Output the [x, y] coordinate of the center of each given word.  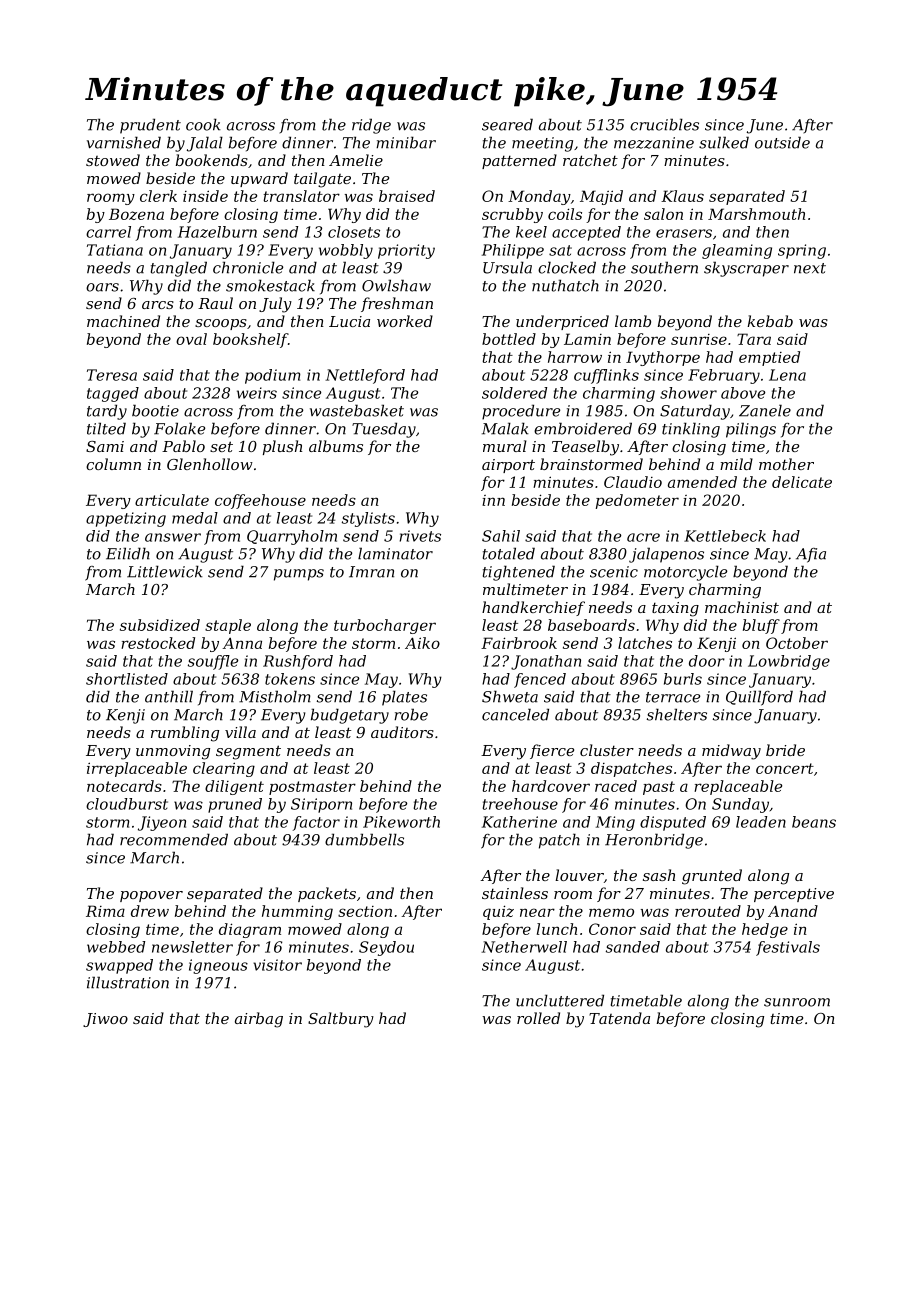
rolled [538, 1018]
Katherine [519, 822]
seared [507, 124]
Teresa [112, 375]
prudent [150, 126]
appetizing [126, 519]
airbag [259, 1020]
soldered [514, 393]
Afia [811, 555]
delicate [802, 482]
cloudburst [127, 804]
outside [782, 142]
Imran [371, 572]
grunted [712, 877]
